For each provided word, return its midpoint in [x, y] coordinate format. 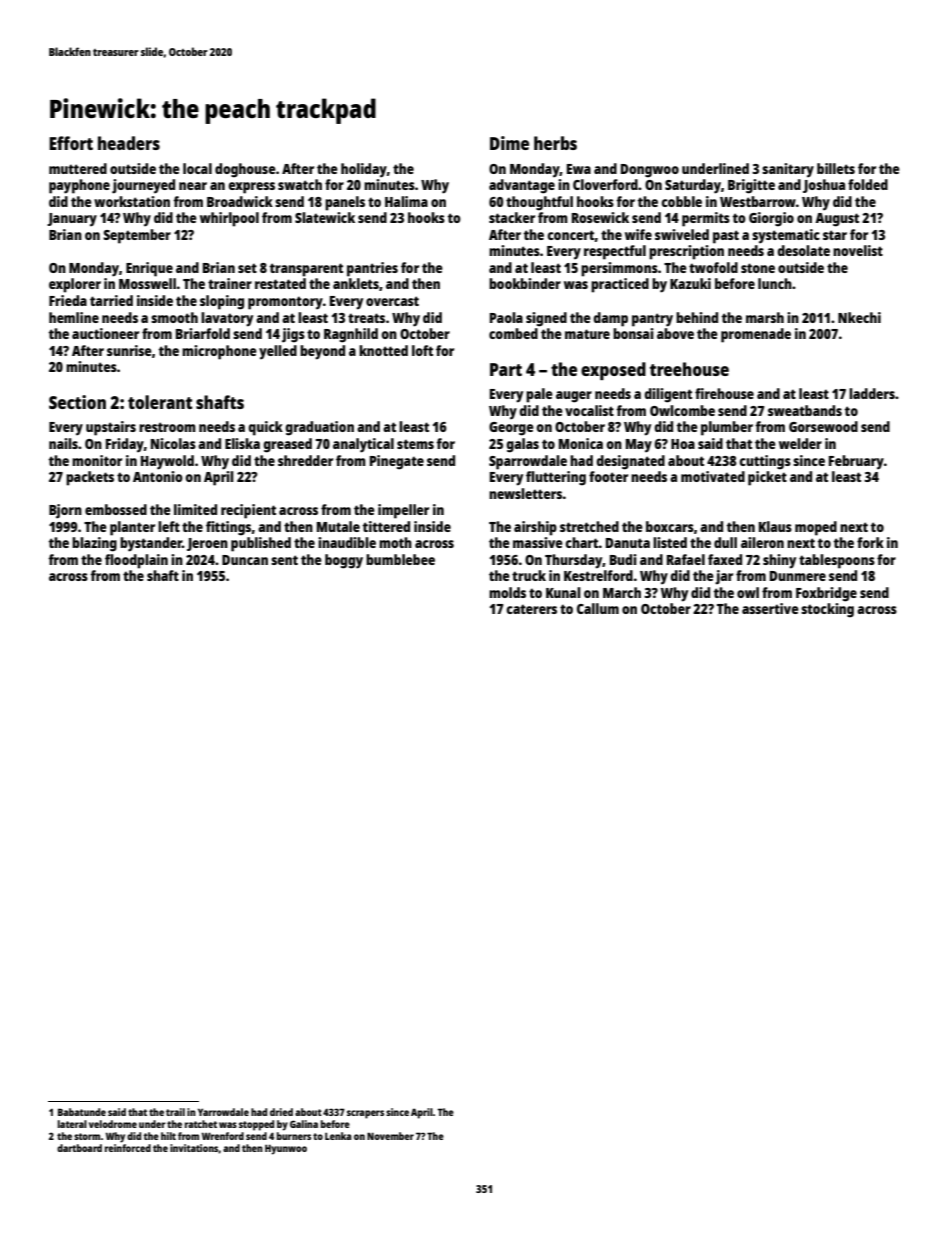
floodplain [136, 561]
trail [175, 1112]
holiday [364, 170]
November [390, 1136]
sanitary [788, 170]
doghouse [245, 170]
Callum [598, 608]
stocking [827, 610]
